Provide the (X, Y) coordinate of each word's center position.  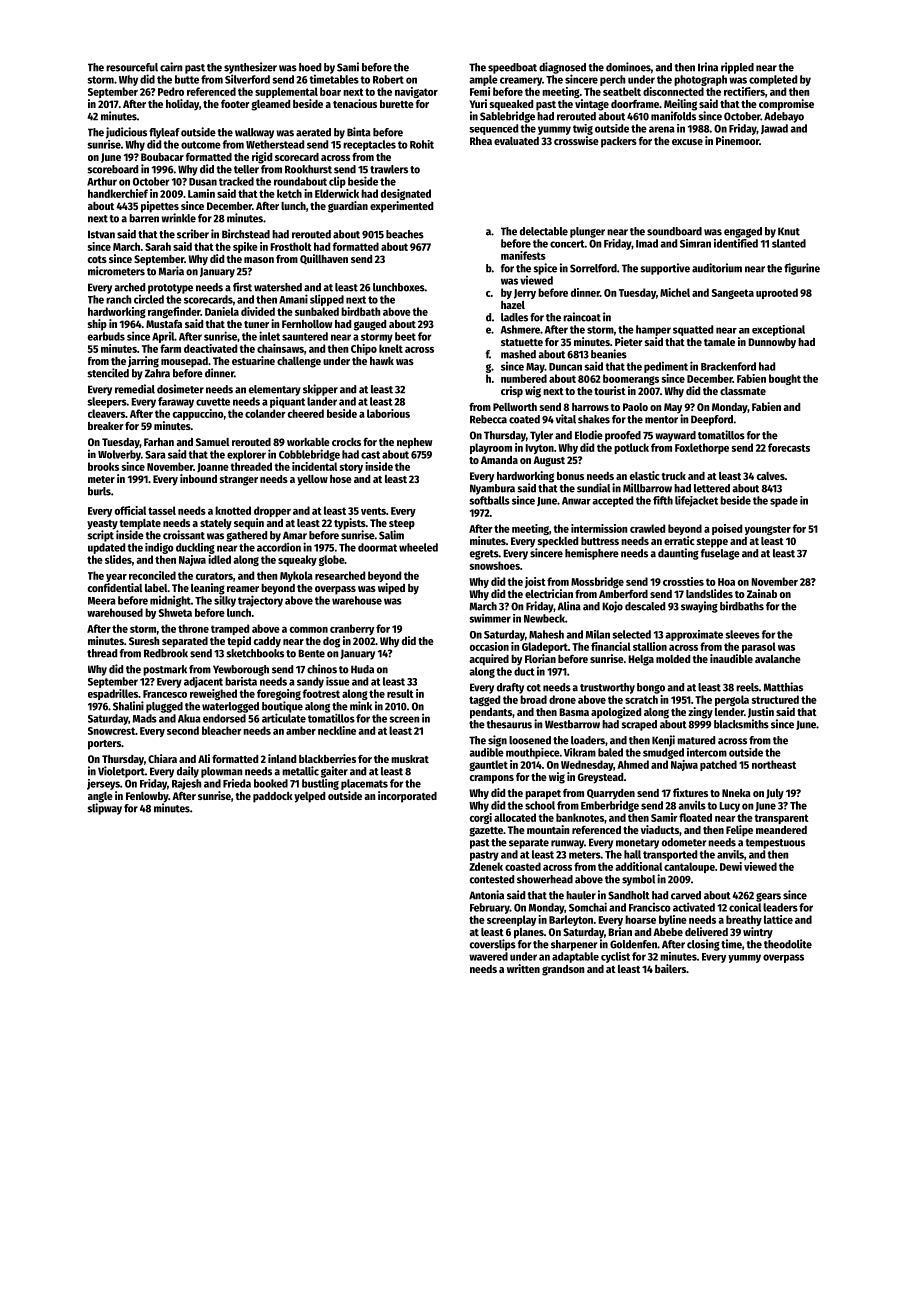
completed (773, 80)
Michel (675, 292)
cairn (171, 67)
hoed (310, 67)
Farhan (159, 442)
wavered (488, 956)
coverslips (493, 945)
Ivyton (539, 449)
